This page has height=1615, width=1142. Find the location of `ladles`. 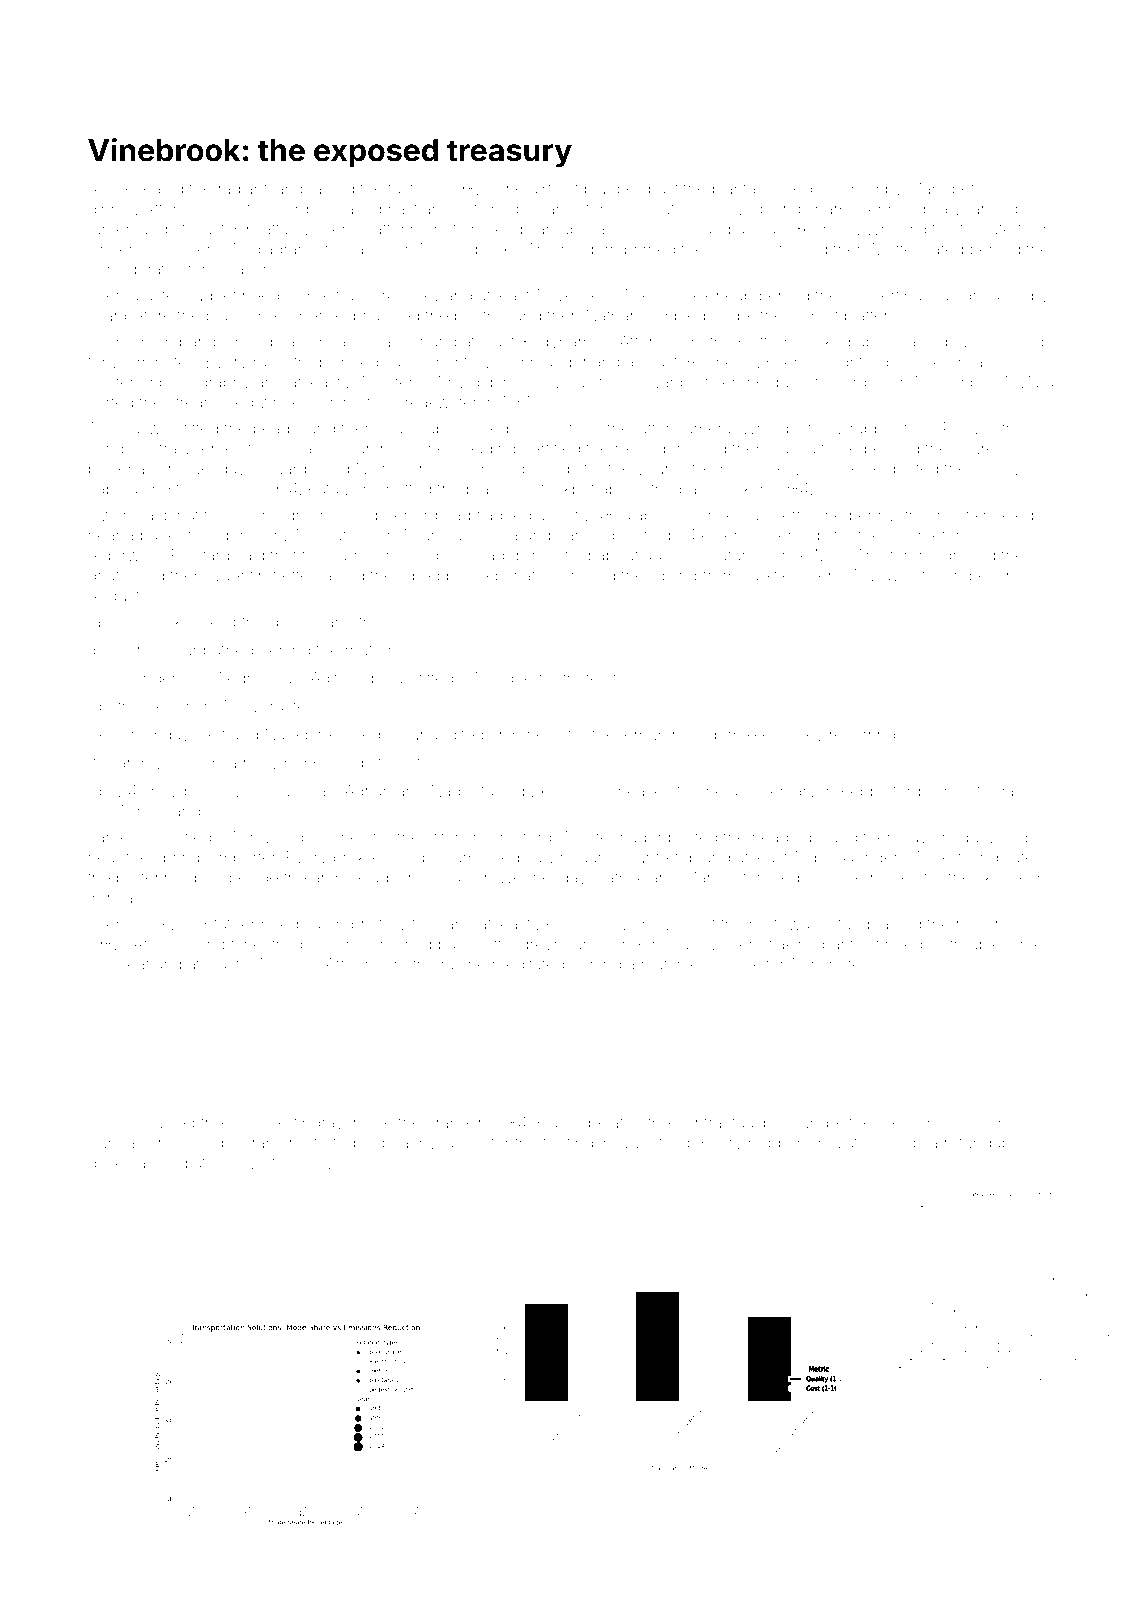

ladles is located at coordinates (464, 1143).
